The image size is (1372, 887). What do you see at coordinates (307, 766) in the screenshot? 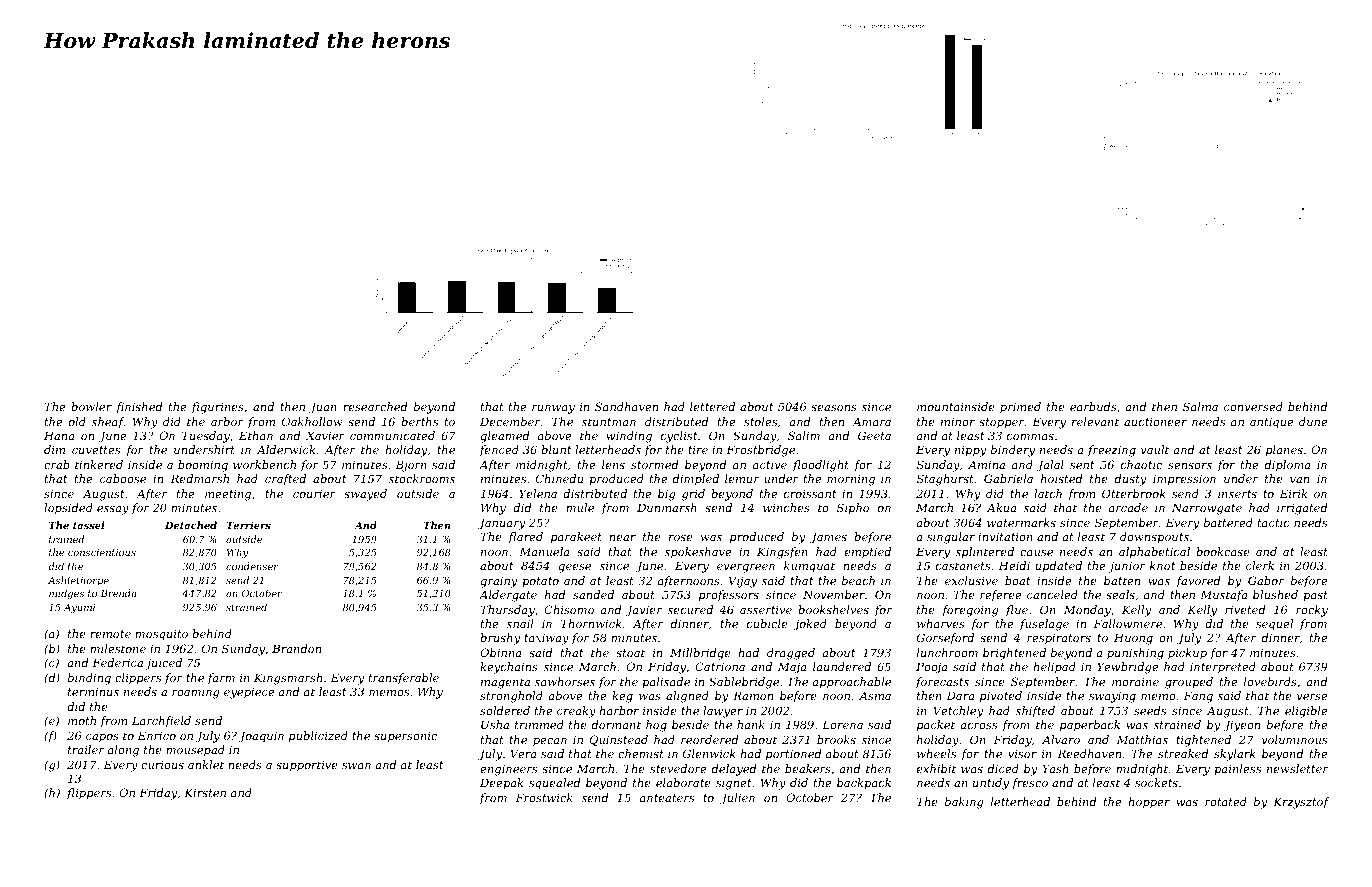
I see `supportive` at bounding box center [307, 766].
